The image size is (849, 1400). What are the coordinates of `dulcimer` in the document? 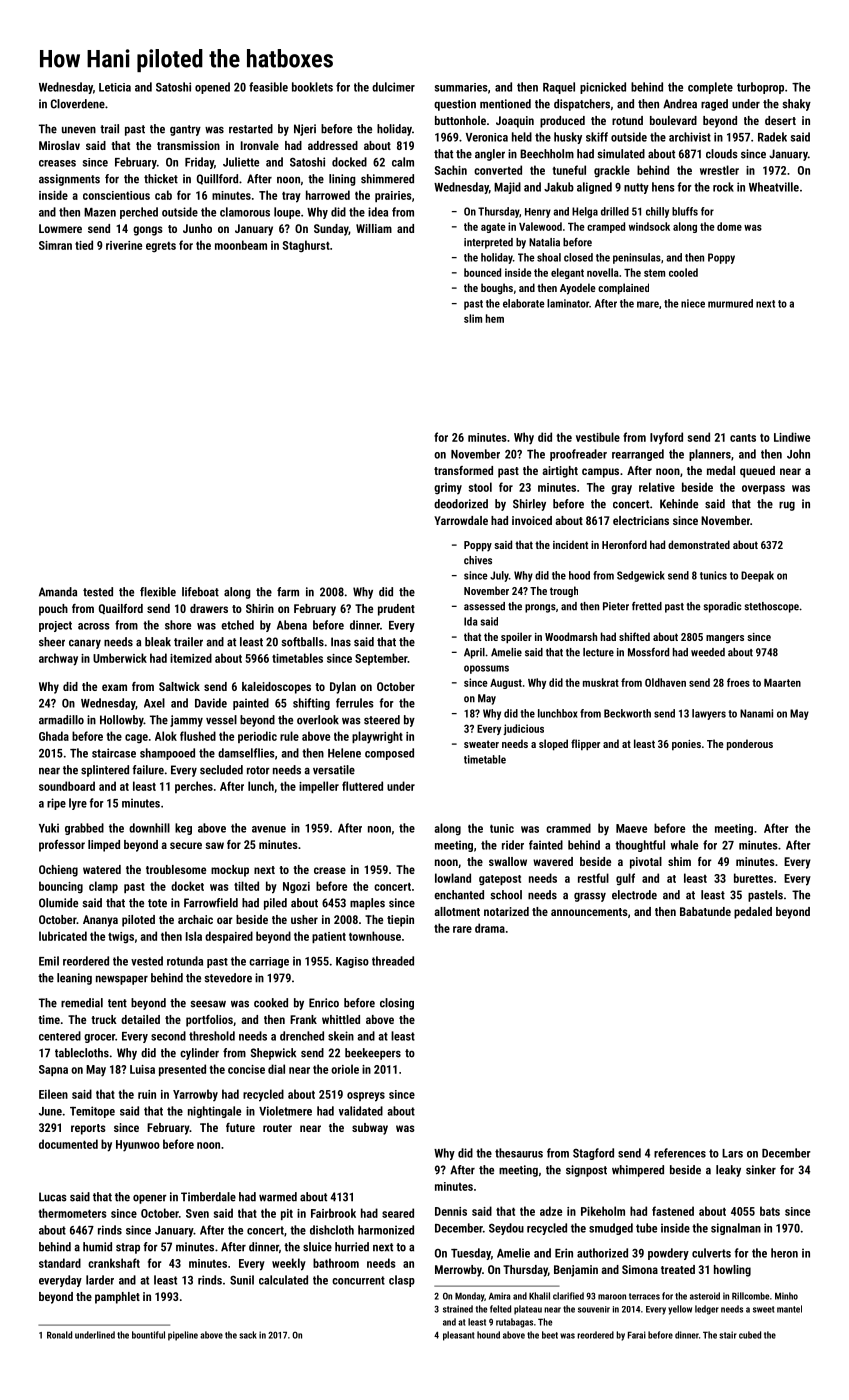 It's located at (393, 87).
